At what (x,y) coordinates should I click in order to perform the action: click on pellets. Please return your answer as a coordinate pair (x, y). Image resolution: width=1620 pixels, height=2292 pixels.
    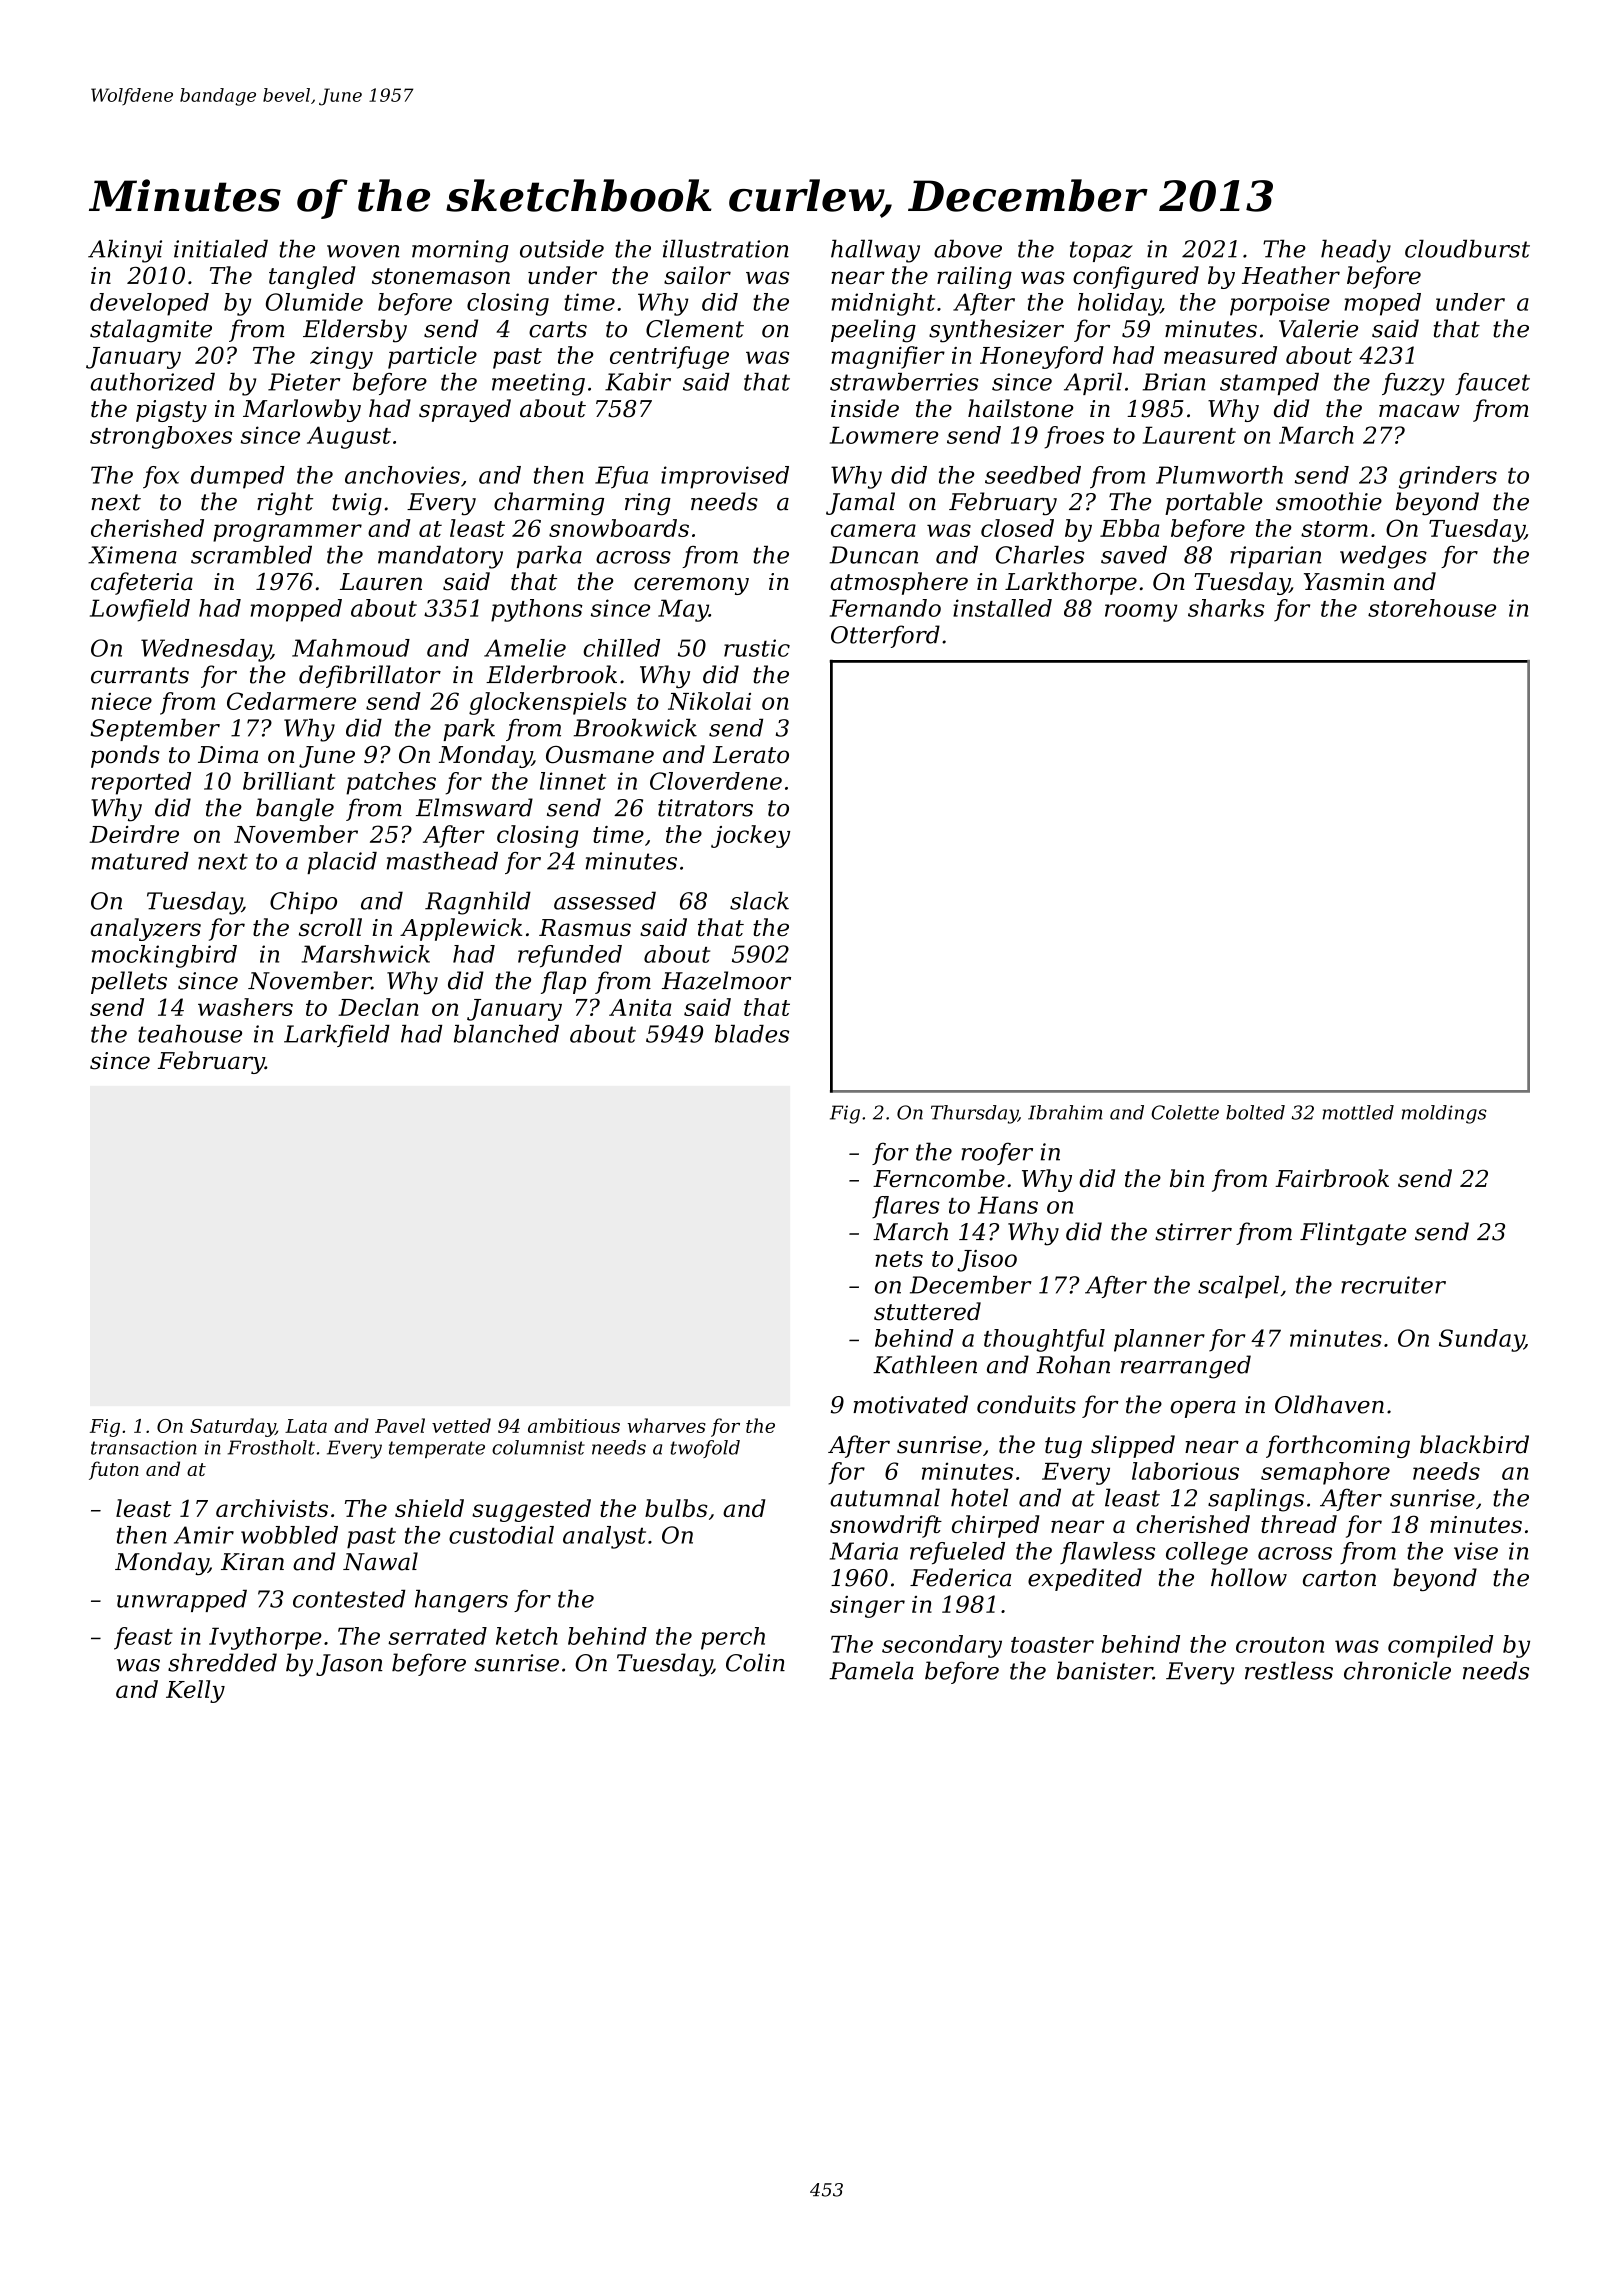
    Looking at the image, I should click on (129, 982).
